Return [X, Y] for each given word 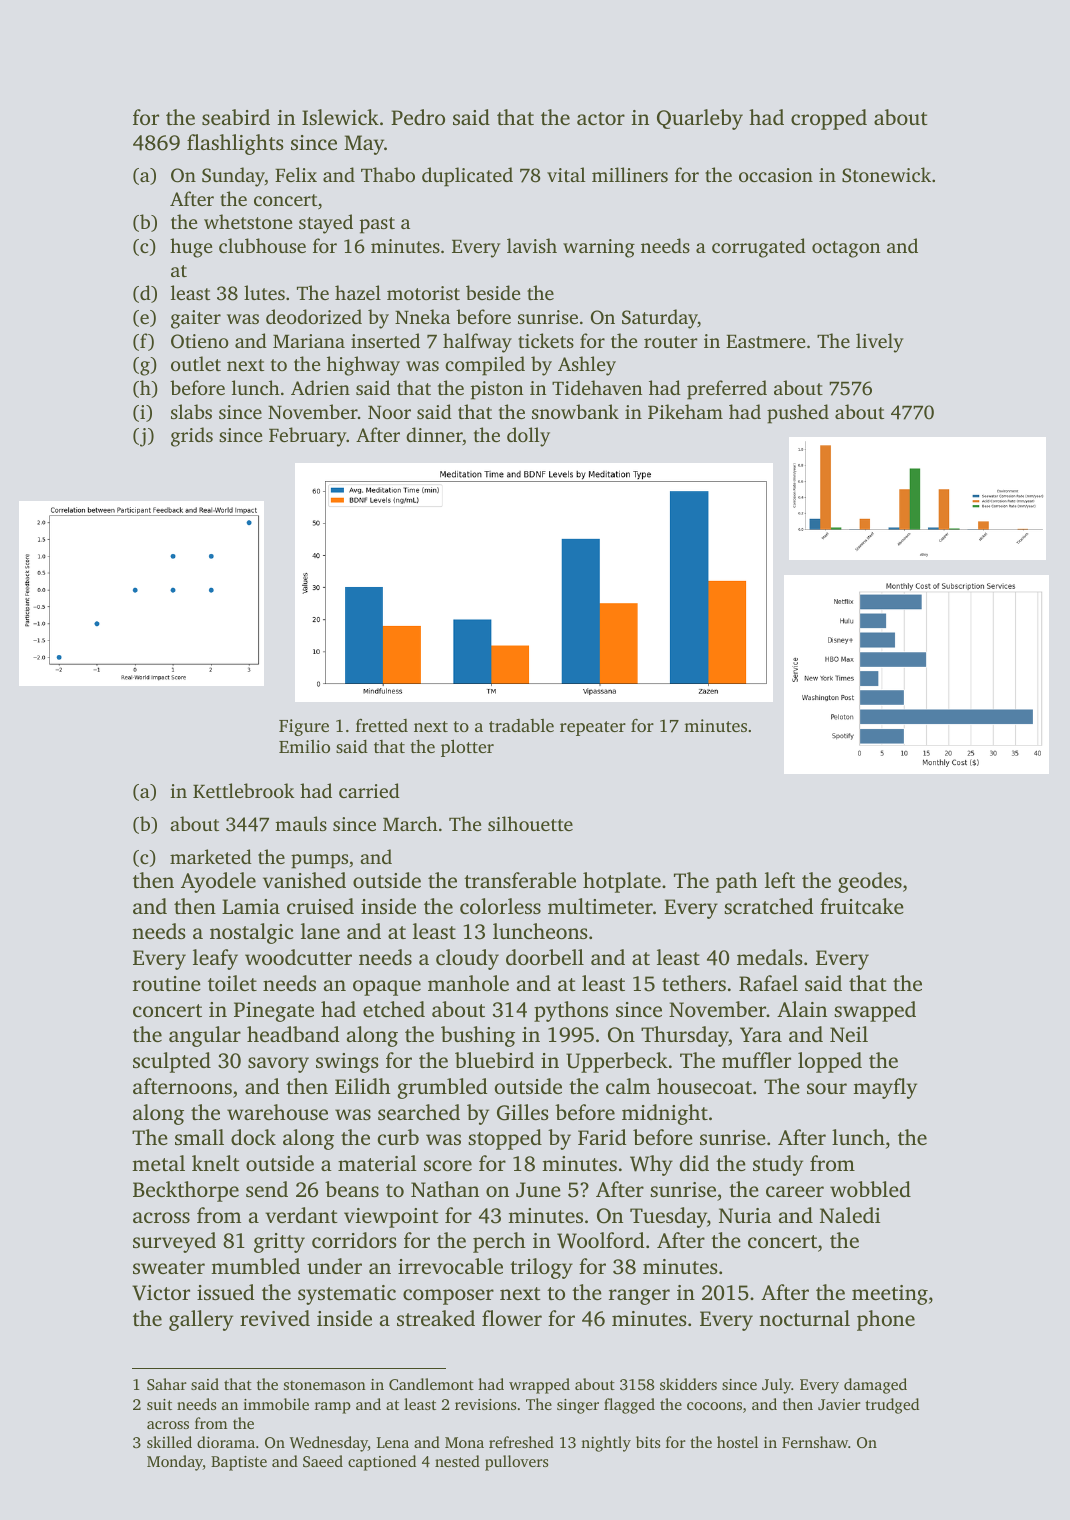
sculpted [172, 1062]
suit [159, 1404]
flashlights [235, 144]
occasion [776, 175]
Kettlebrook [244, 790]
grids [192, 437]
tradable [521, 725]
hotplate [622, 882]
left [780, 880]
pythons [571, 1011]
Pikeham [685, 411]
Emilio [304, 746]
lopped [830, 1062]
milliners [630, 174]
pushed [798, 414]
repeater [593, 728]
